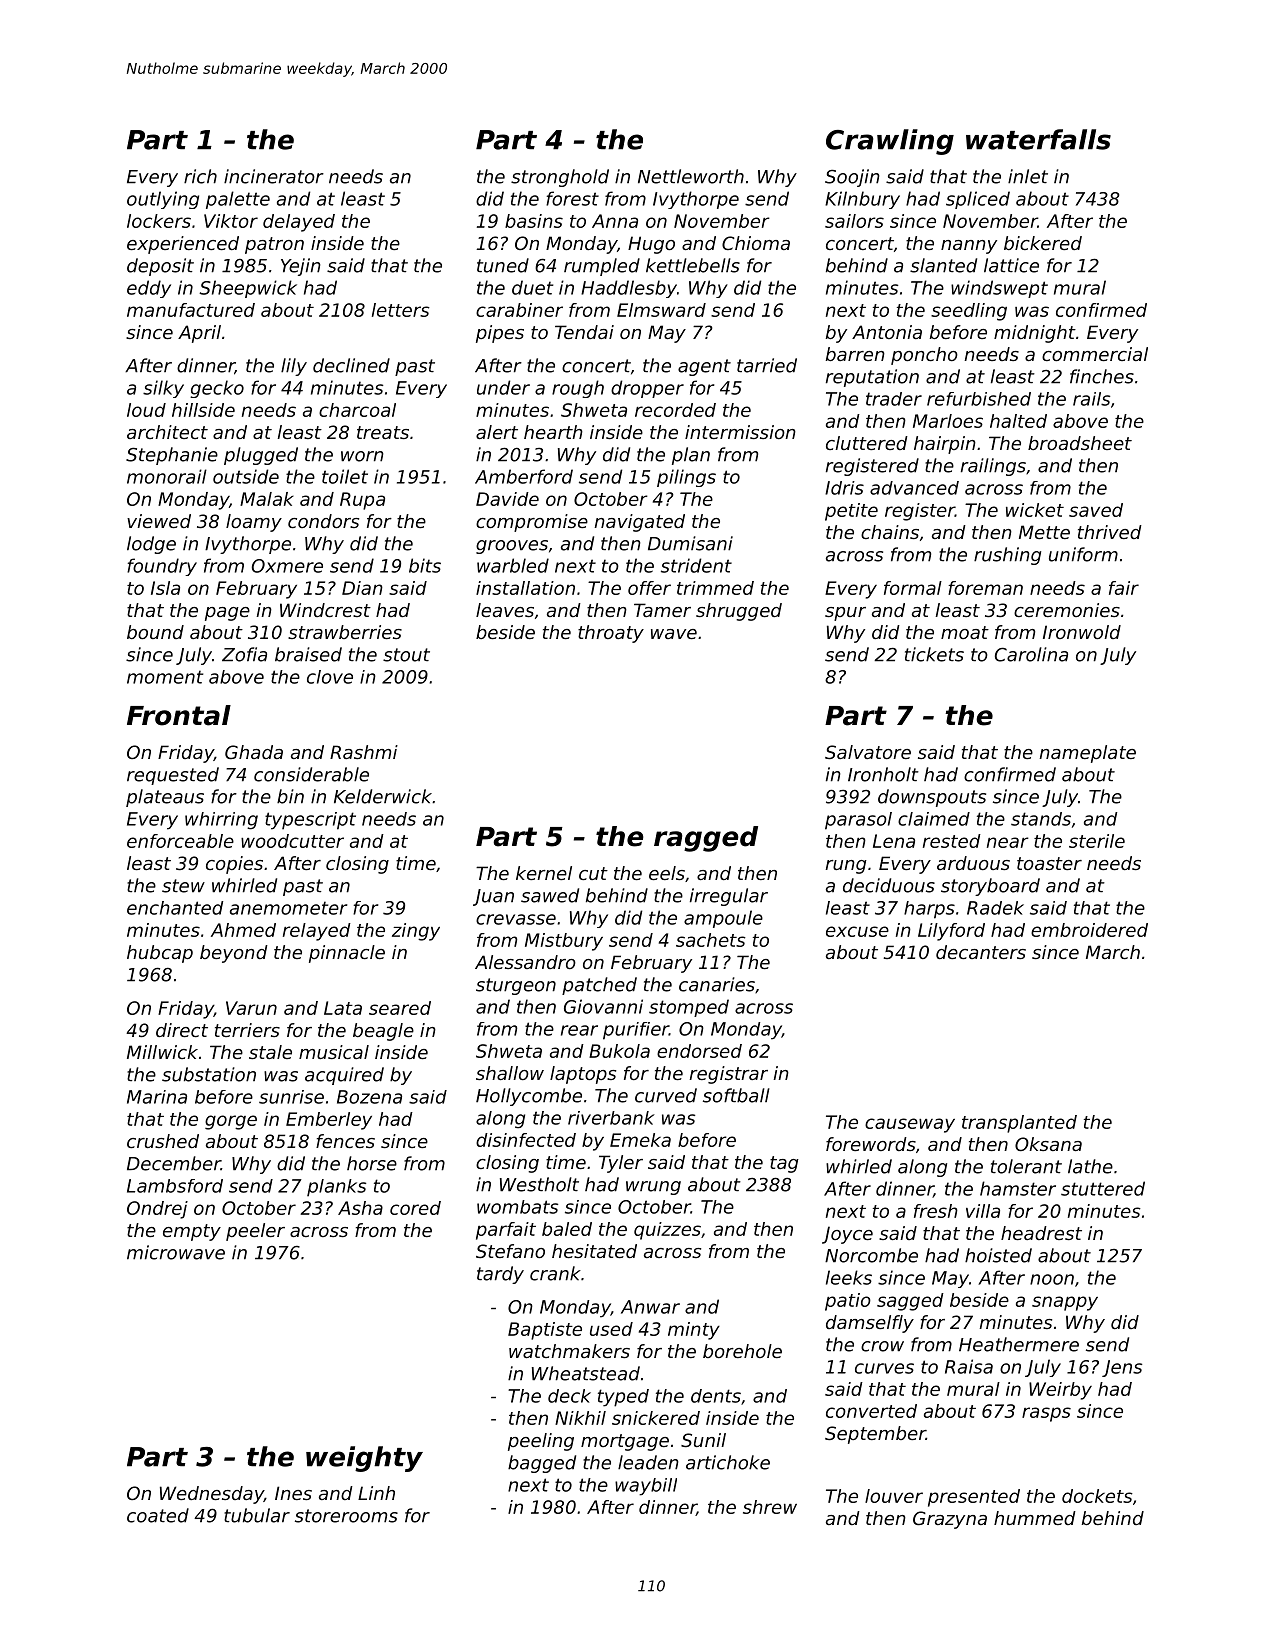 The image size is (1275, 1650). I want to click on fresh, so click(936, 1211).
